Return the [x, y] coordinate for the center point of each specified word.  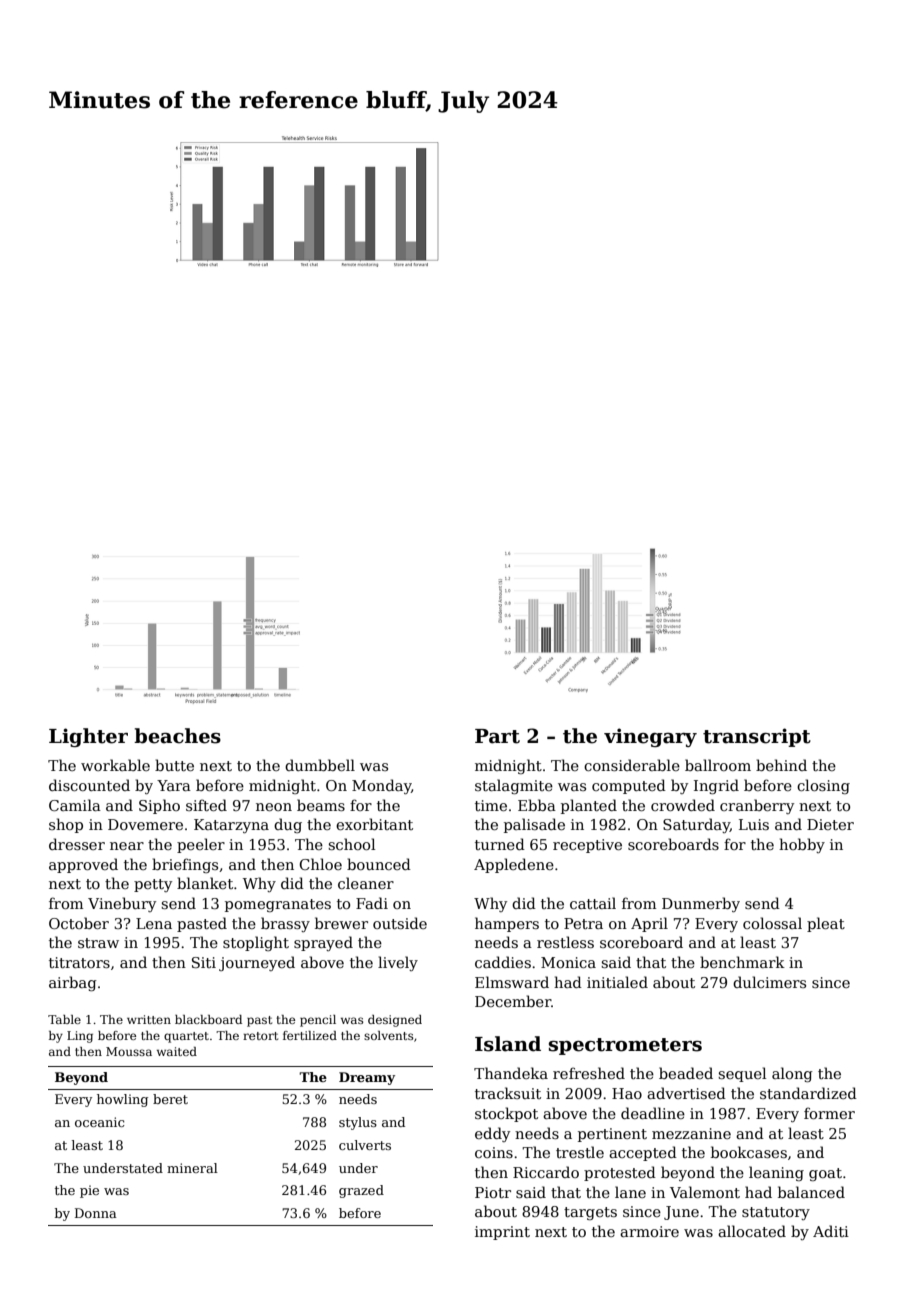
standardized [808, 1093]
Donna [96, 1213]
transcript [757, 737]
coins [494, 1152]
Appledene [514, 865]
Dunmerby [701, 904]
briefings [185, 865]
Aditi [831, 1231]
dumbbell [320, 765]
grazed [361, 1191]
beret [170, 1099]
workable [115, 765]
